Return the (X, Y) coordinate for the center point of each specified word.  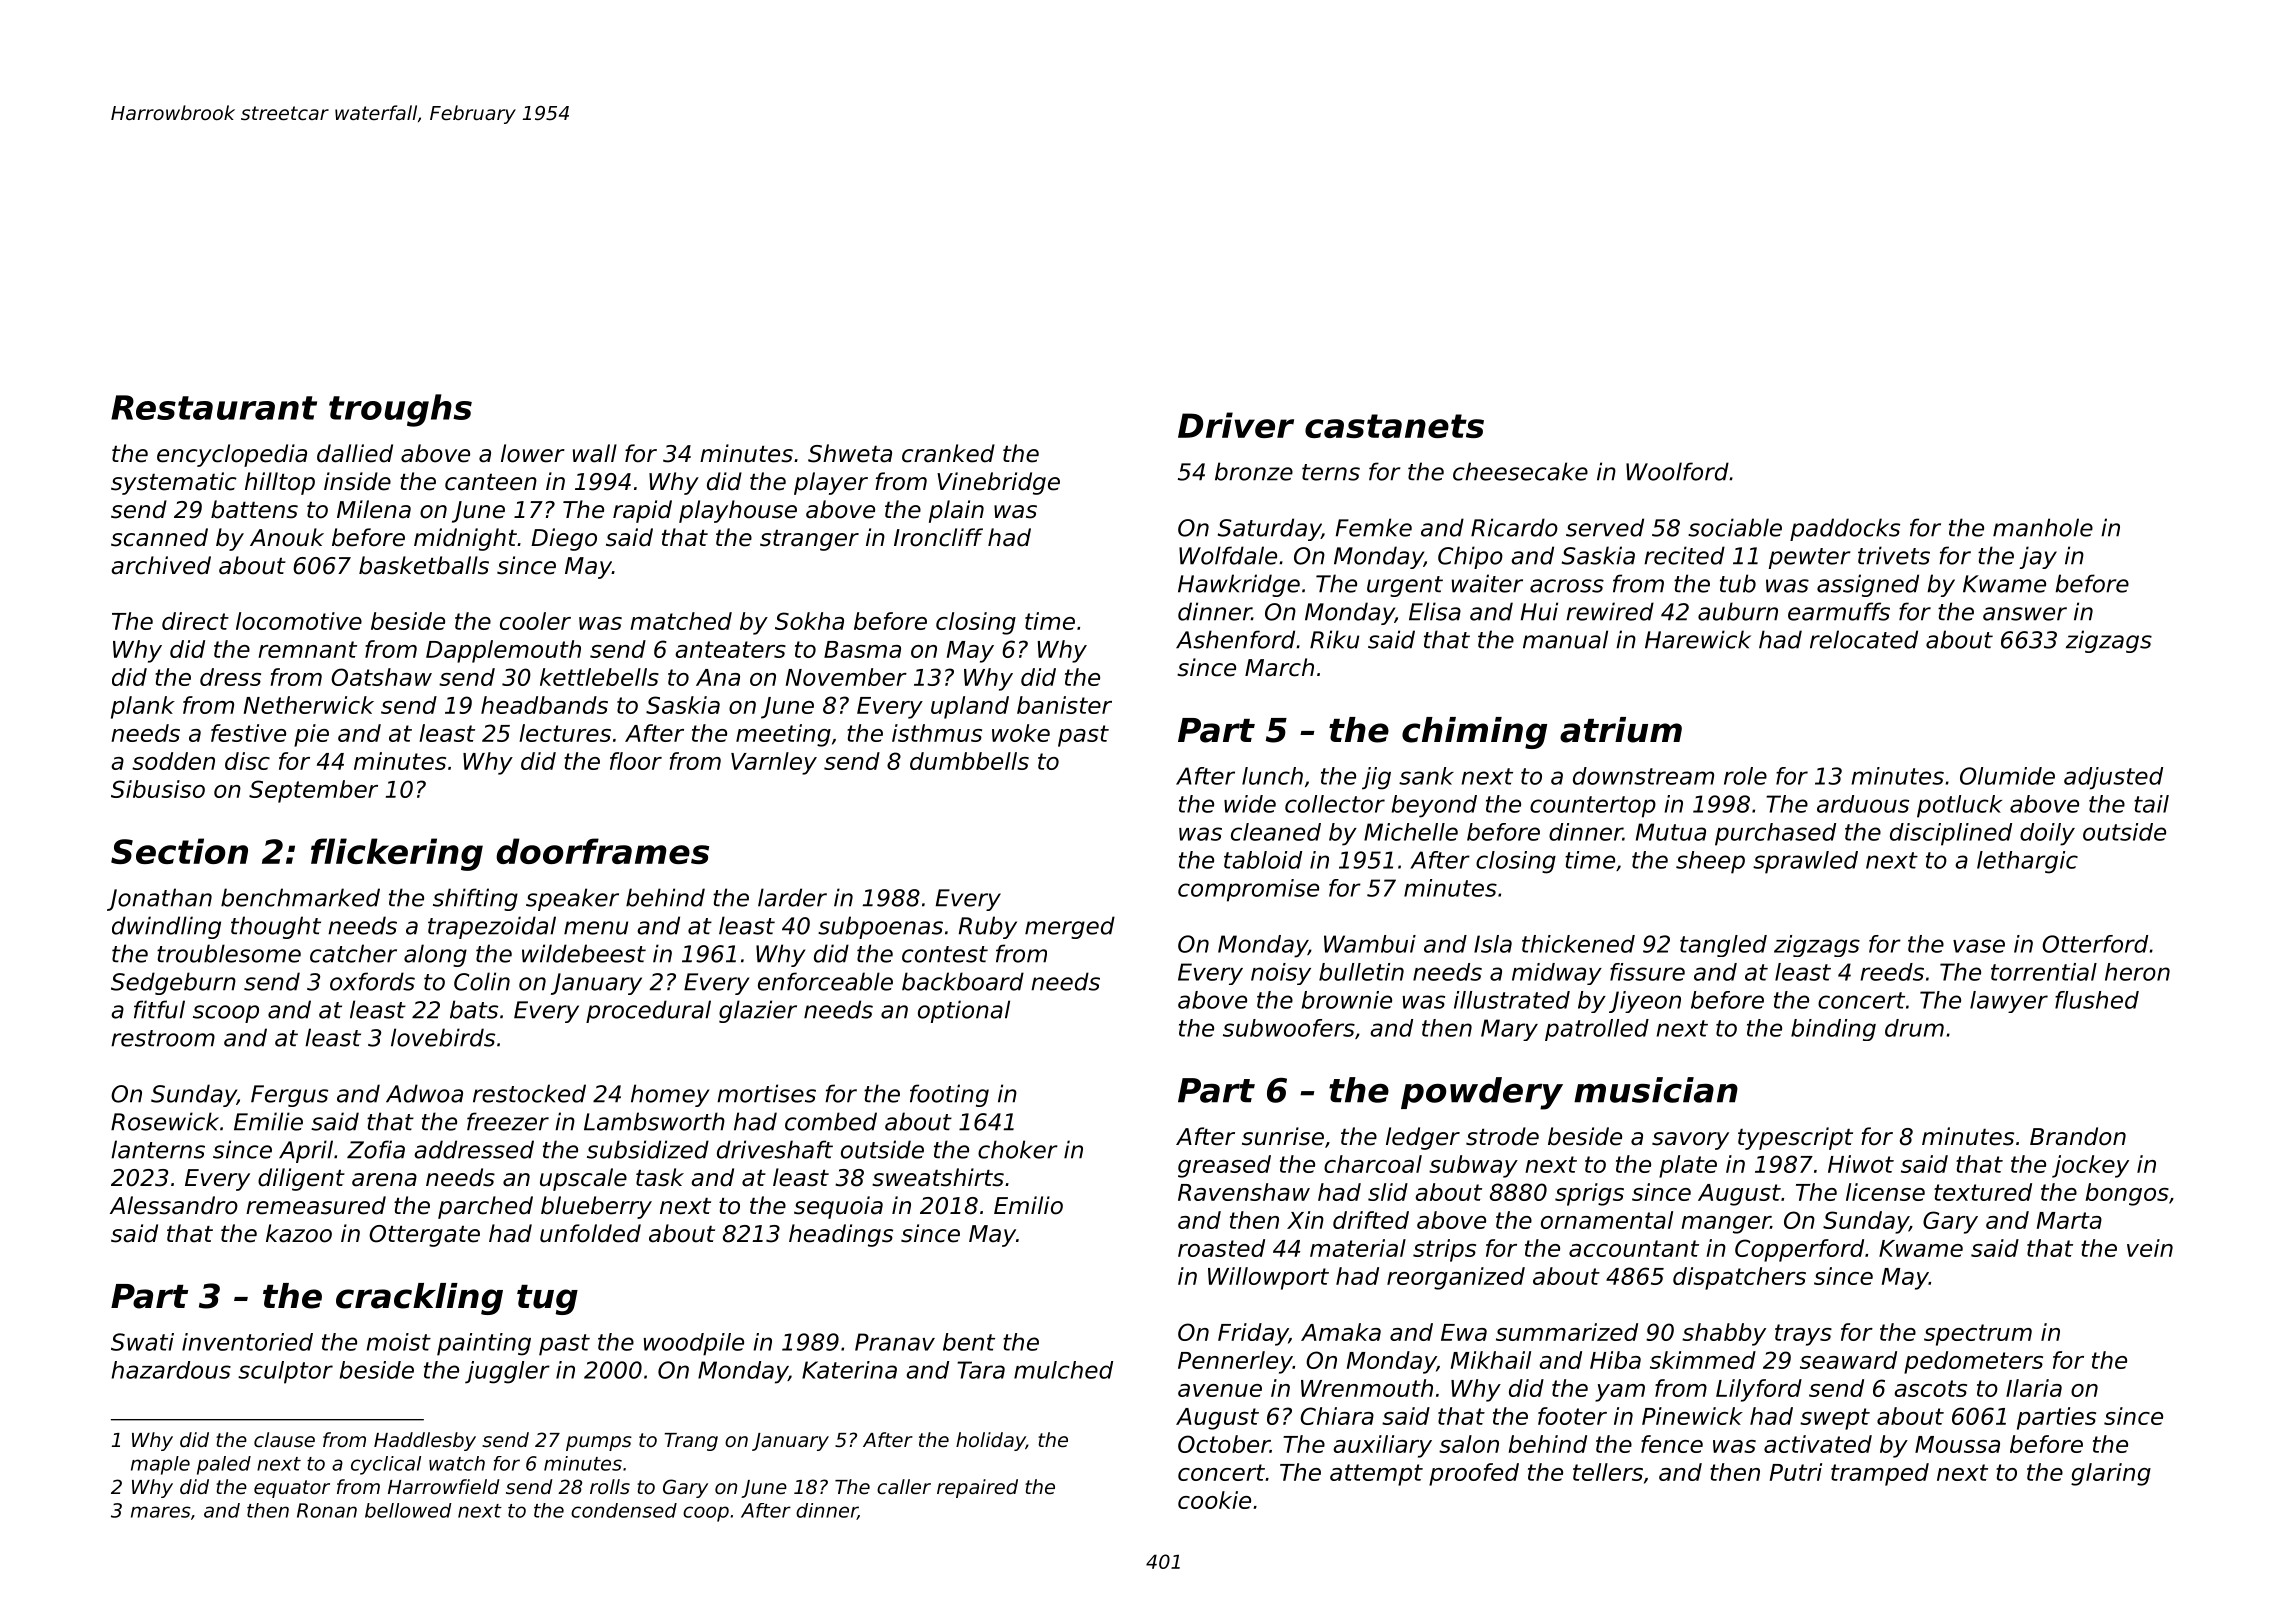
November (846, 677)
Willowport (1268, 1278)
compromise (1248, 890)
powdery (1482, 1093)
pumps (599, 1443)
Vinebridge (998, 483)
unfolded (590, 1233)
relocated (1864, 639)
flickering (397, 854)
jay (2038, 557)
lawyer (2009, 1002)
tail (2151, 804)
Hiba (1615, 1360)
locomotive (299, 621)
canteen (491, 482)
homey (670, 1095)
